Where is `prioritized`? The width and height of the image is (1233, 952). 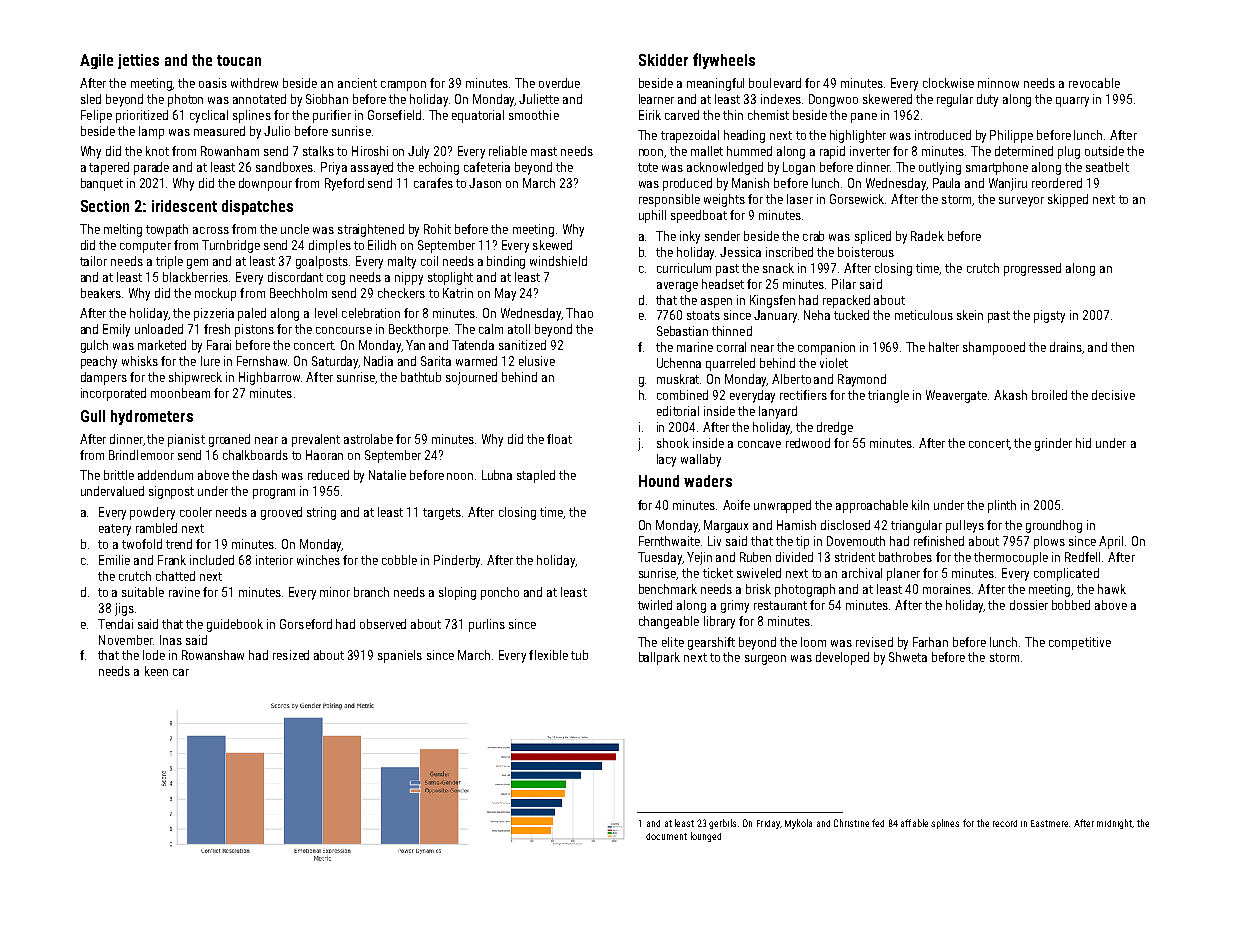 prioritized is located at coordinates (142, 116).
